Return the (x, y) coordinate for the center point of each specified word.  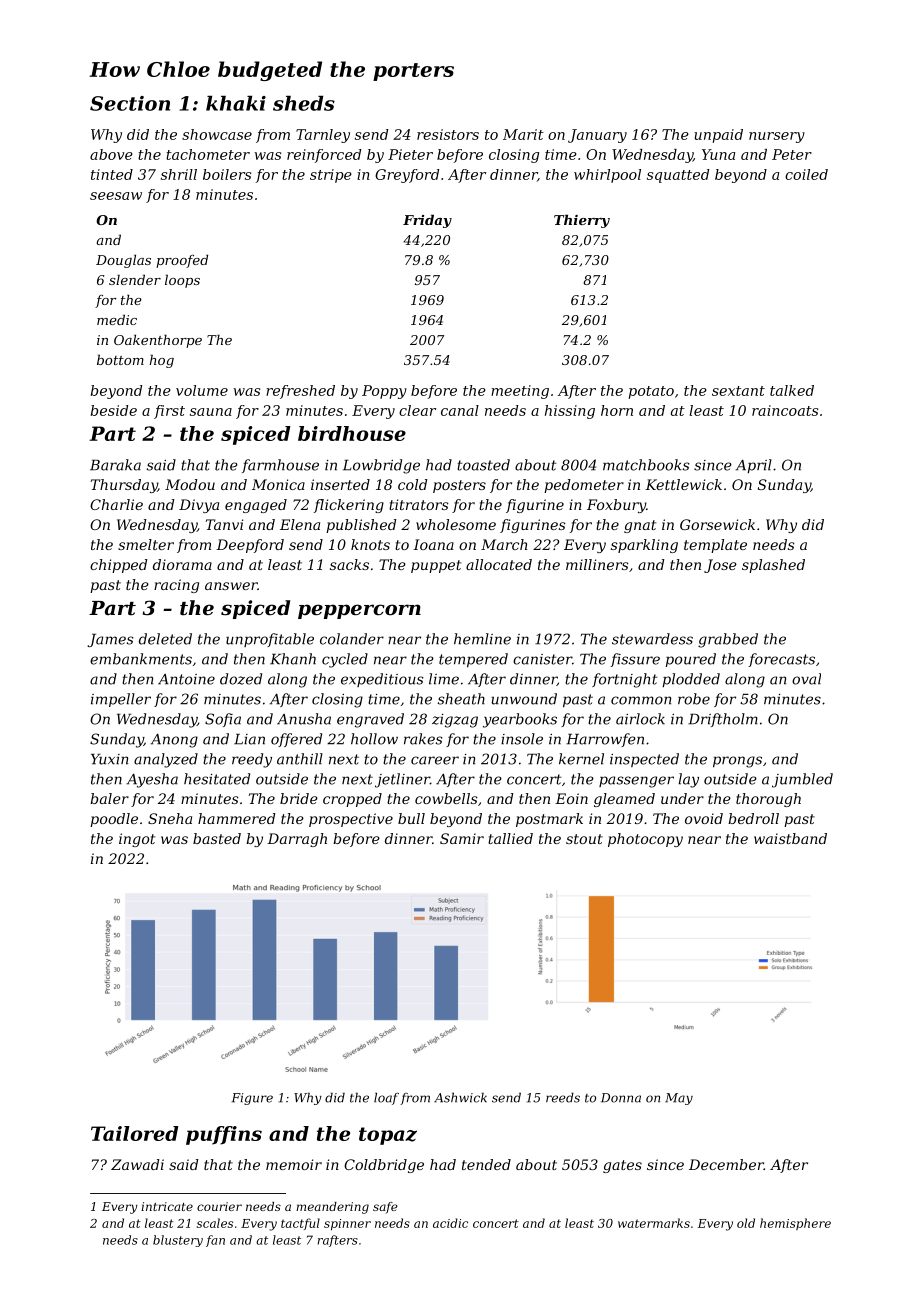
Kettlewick (683, 484)
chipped (118, 566)
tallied (510, 838)
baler (109, 798)
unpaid (718, 136)
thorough (768, 800)
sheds (304, 103)
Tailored (135, 1133)
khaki (236, 103)
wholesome (456, 524)
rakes (423, 739)
